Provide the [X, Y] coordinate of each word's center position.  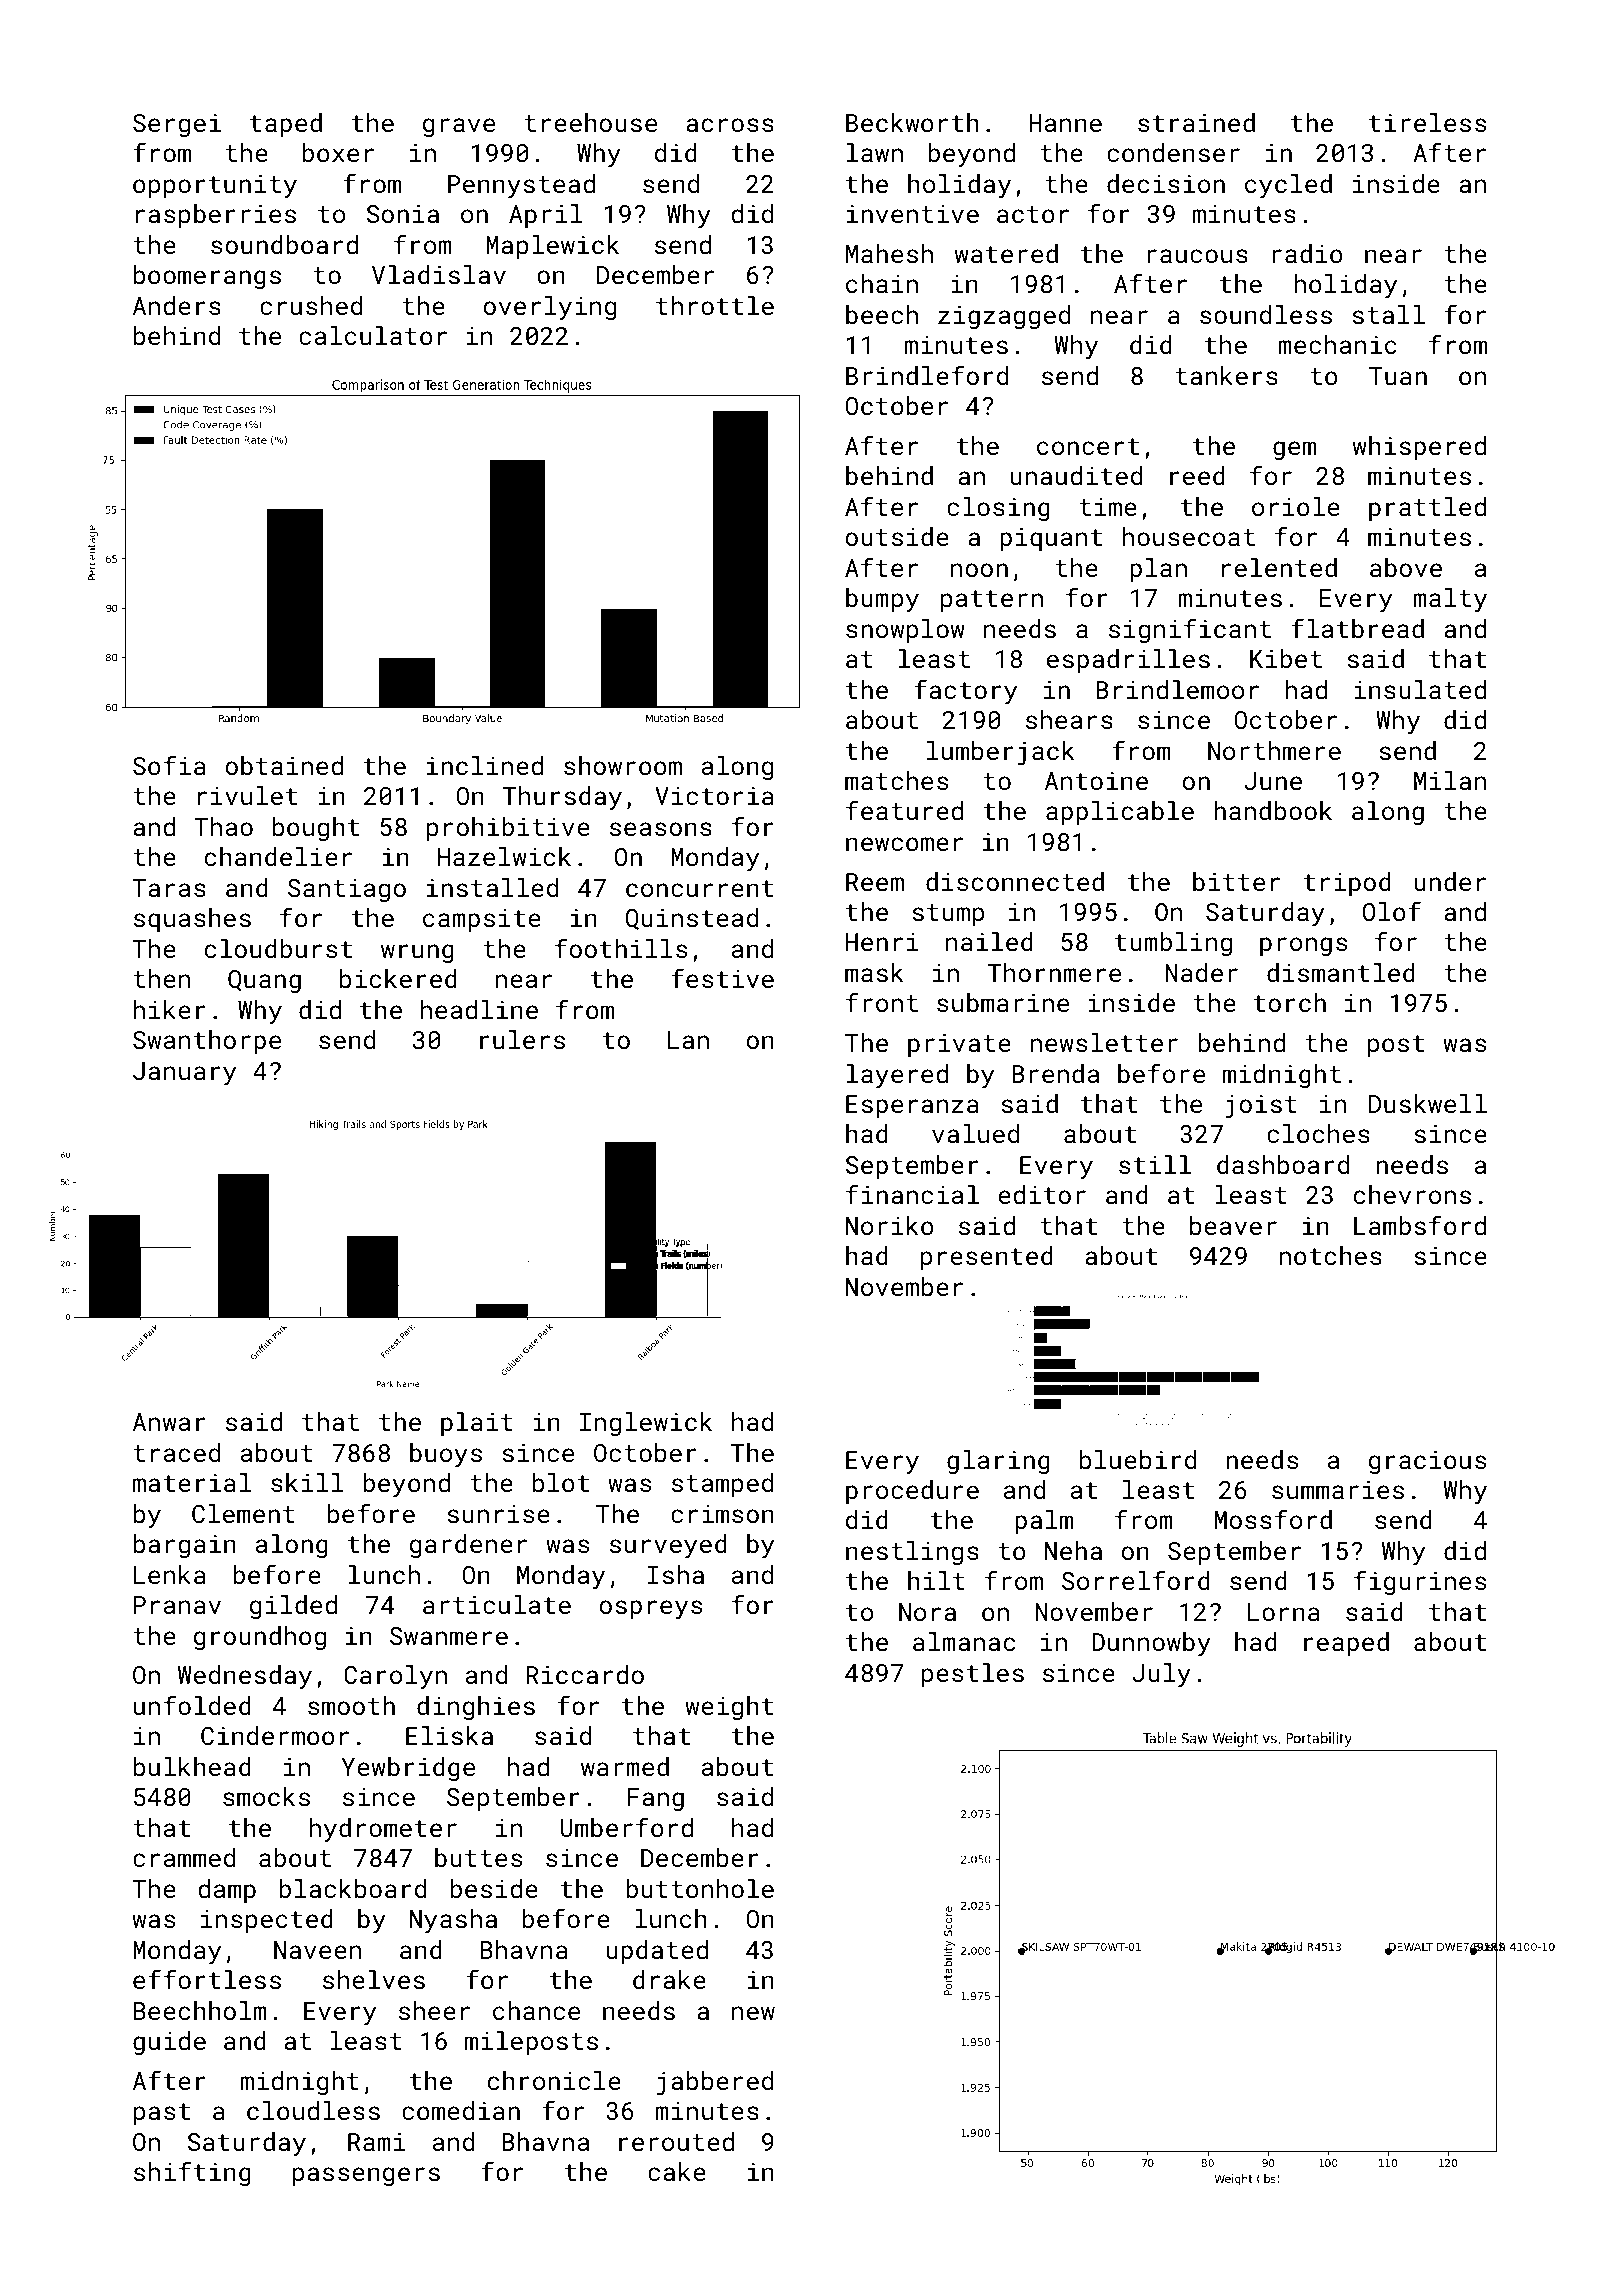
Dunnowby [1151, 1644]
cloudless [313, 2110]
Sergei [177, 125]
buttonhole [700, 1888]
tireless [1427, 122]
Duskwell [1428, 1103]
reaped [1346, 1644]
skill [307, 1482]
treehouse [590, 122]
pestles [973, 1675]
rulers [522, 1039]
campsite [482, 920]
